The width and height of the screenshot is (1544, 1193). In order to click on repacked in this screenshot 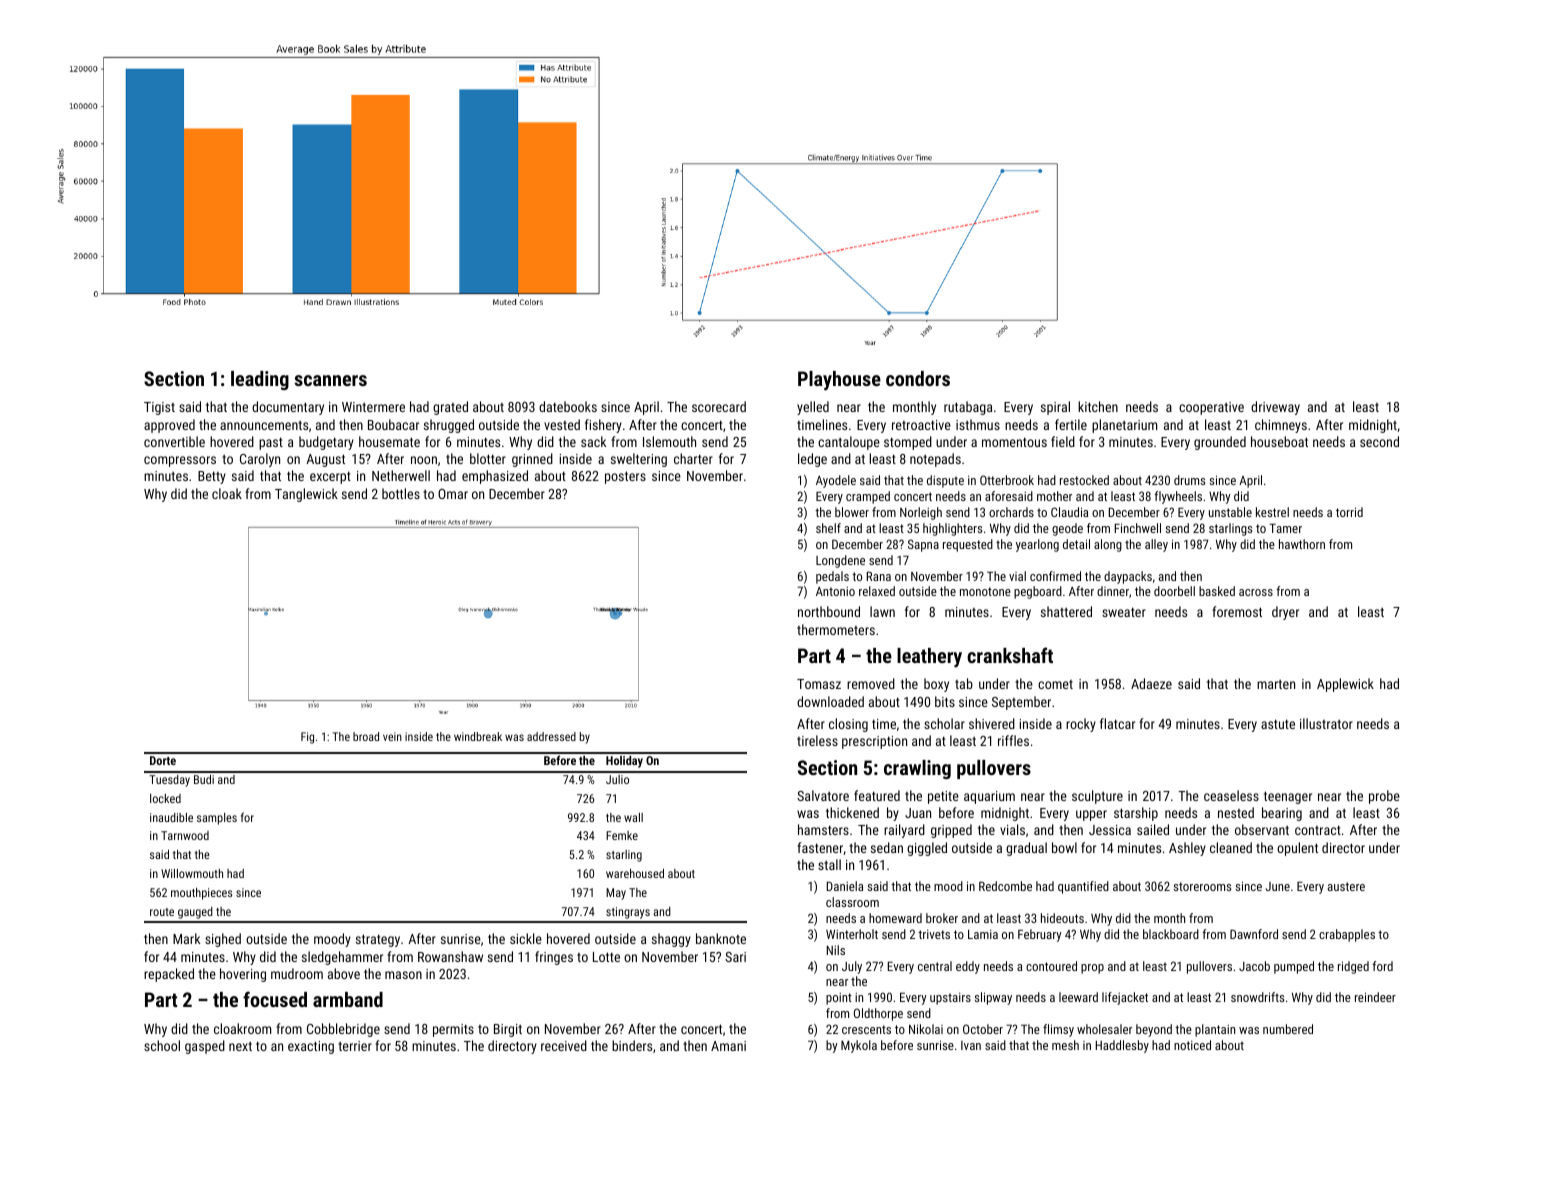, I will do `click(169, 975)`.
